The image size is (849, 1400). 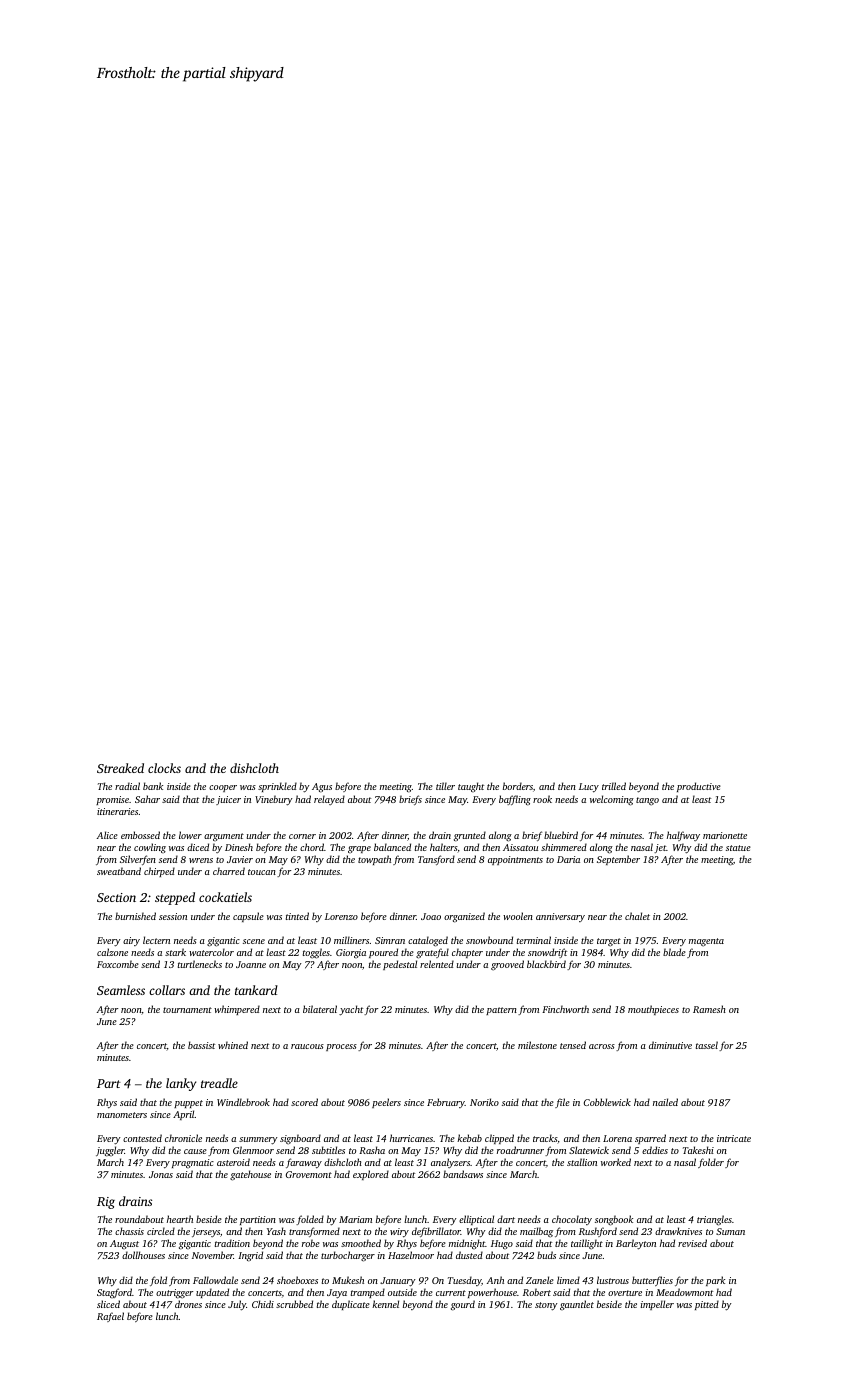 I want to click on stony, so click(x=546, y=1306).
